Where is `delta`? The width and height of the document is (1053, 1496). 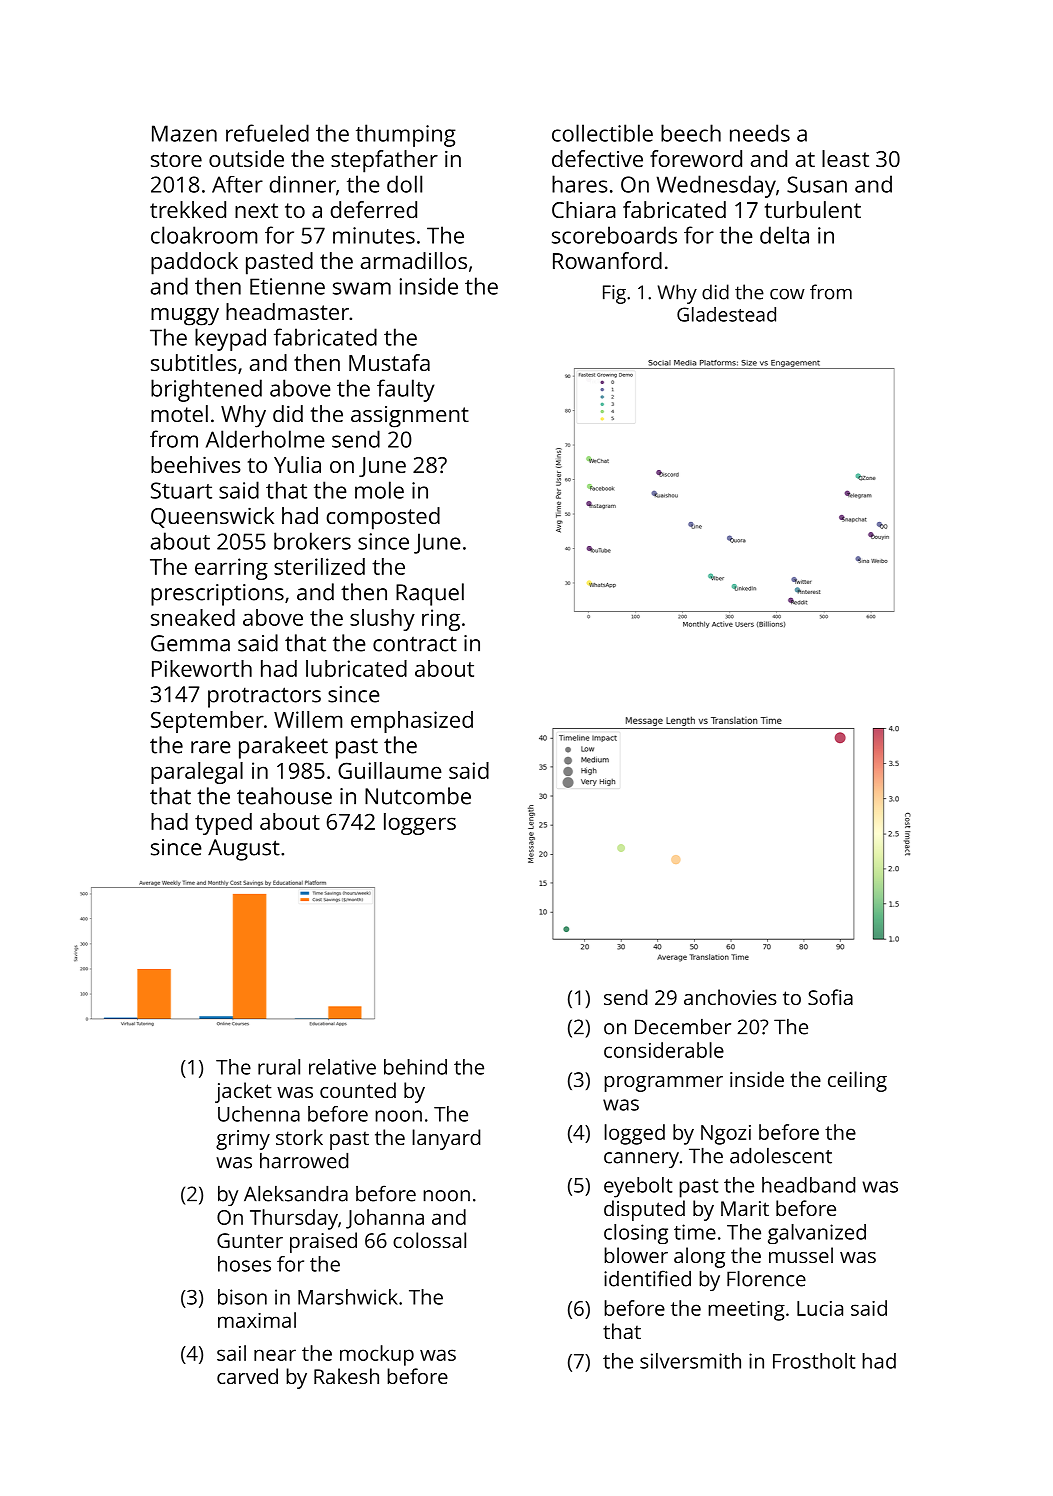 delta is located at coordinates (784, 235).
